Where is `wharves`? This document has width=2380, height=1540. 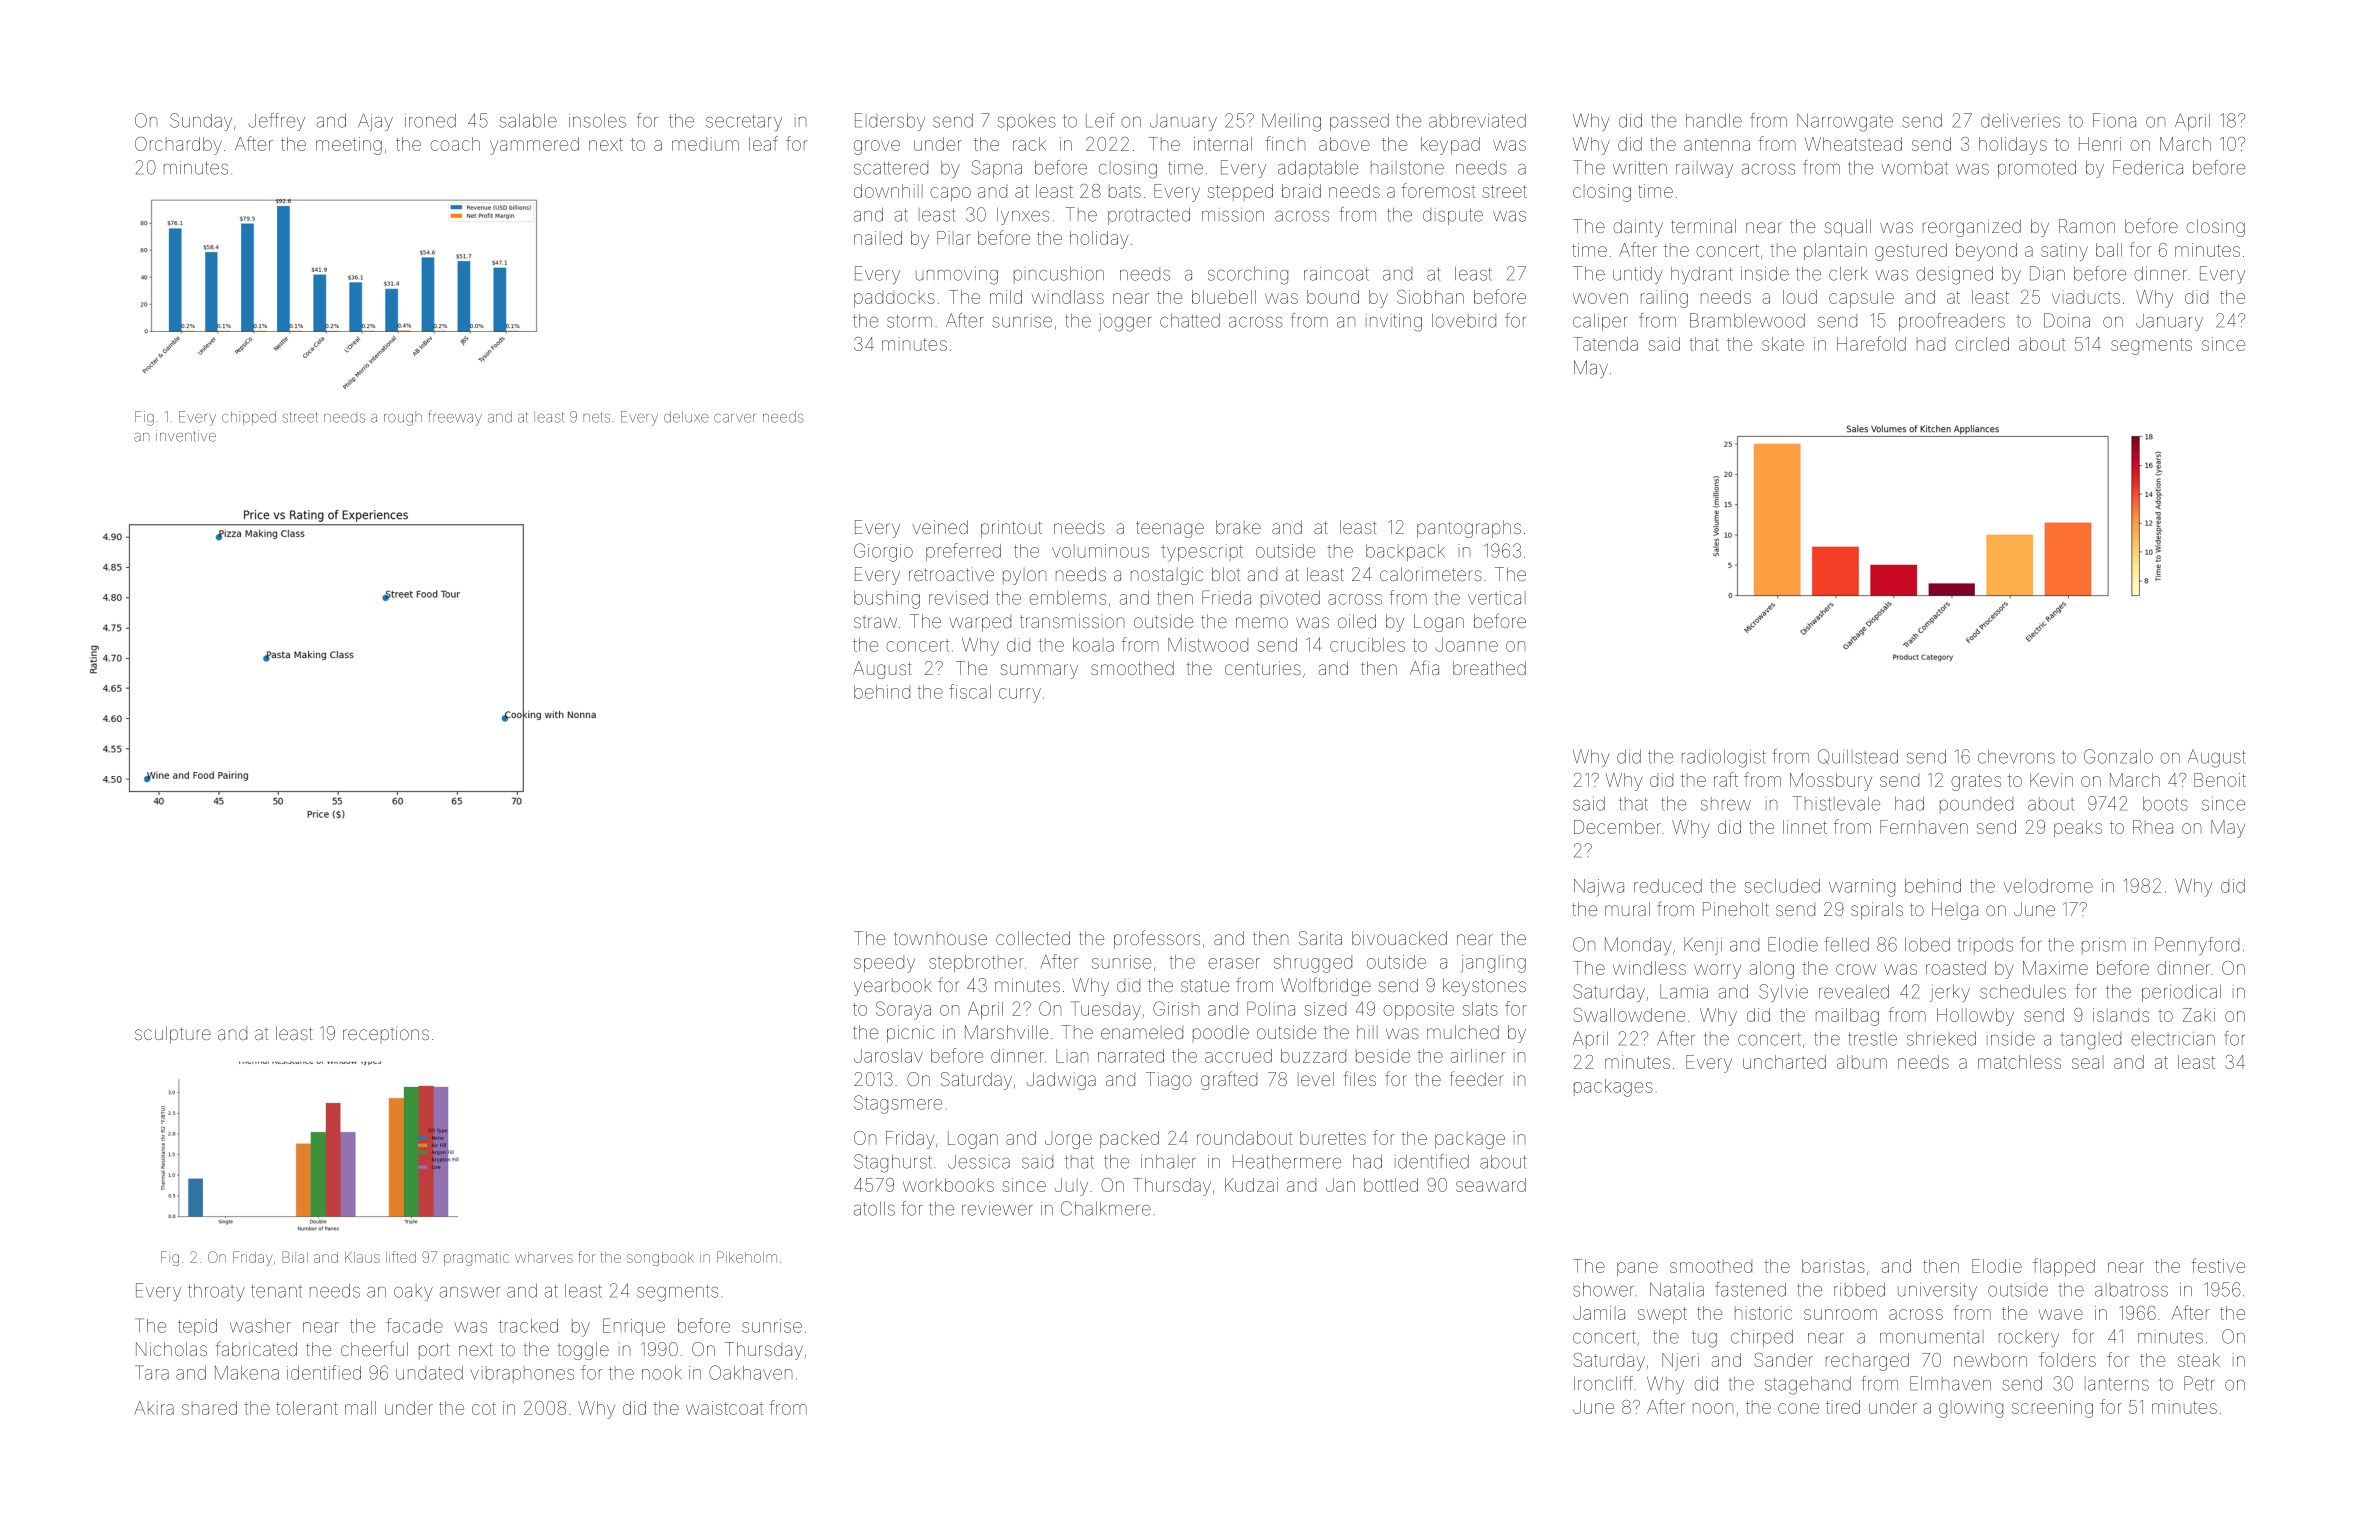 wharves is located at coordinates (544, 1257).
